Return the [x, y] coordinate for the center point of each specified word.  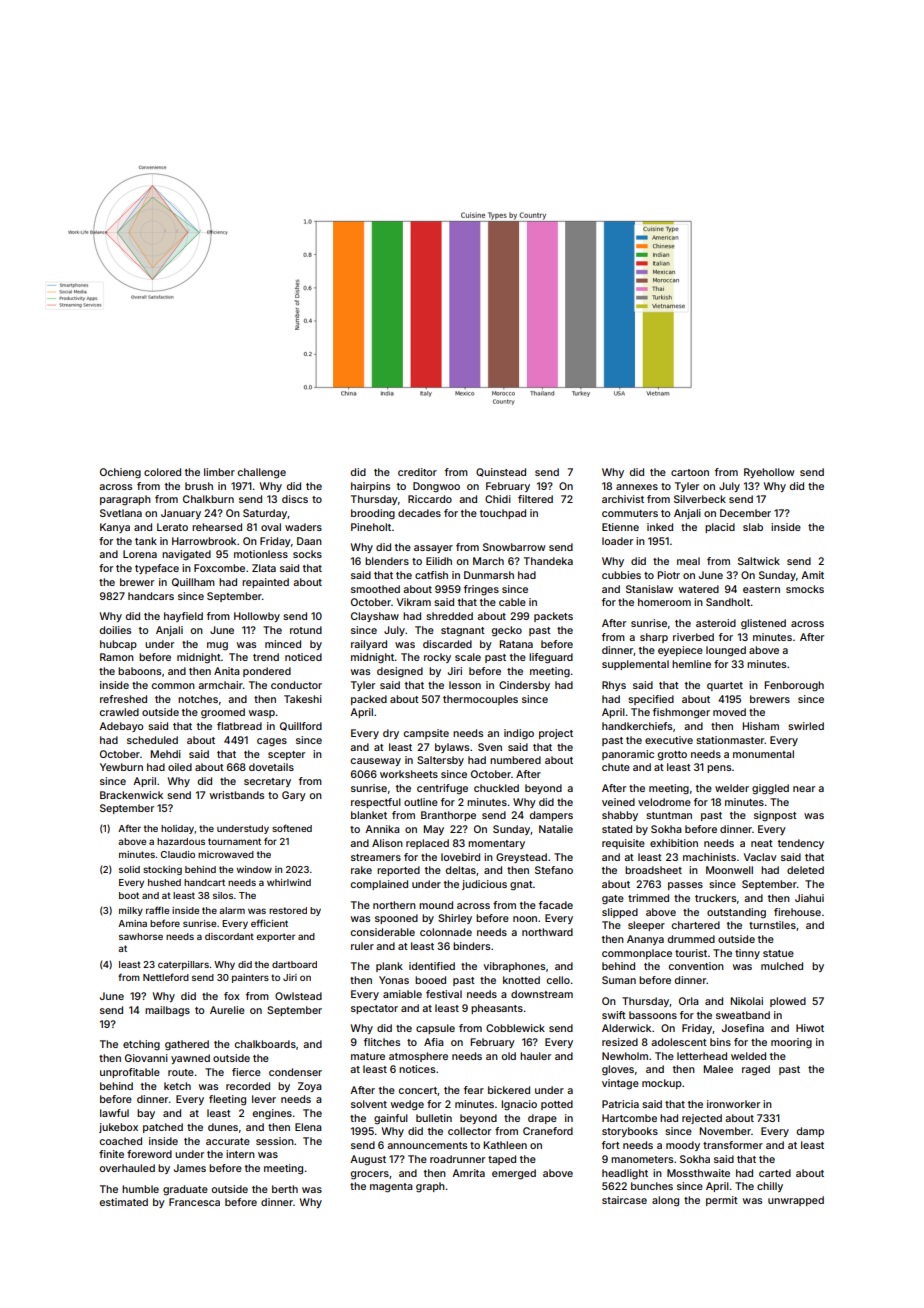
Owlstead [298, 996]
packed [369, 700]
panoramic [628, 755]
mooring [791, 1043]
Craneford [548, 1131]
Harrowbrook [204, 541]
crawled [119, 712]
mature [368, 1056]
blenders [387, 561]
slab [753, 527]
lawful [114, 1113]
